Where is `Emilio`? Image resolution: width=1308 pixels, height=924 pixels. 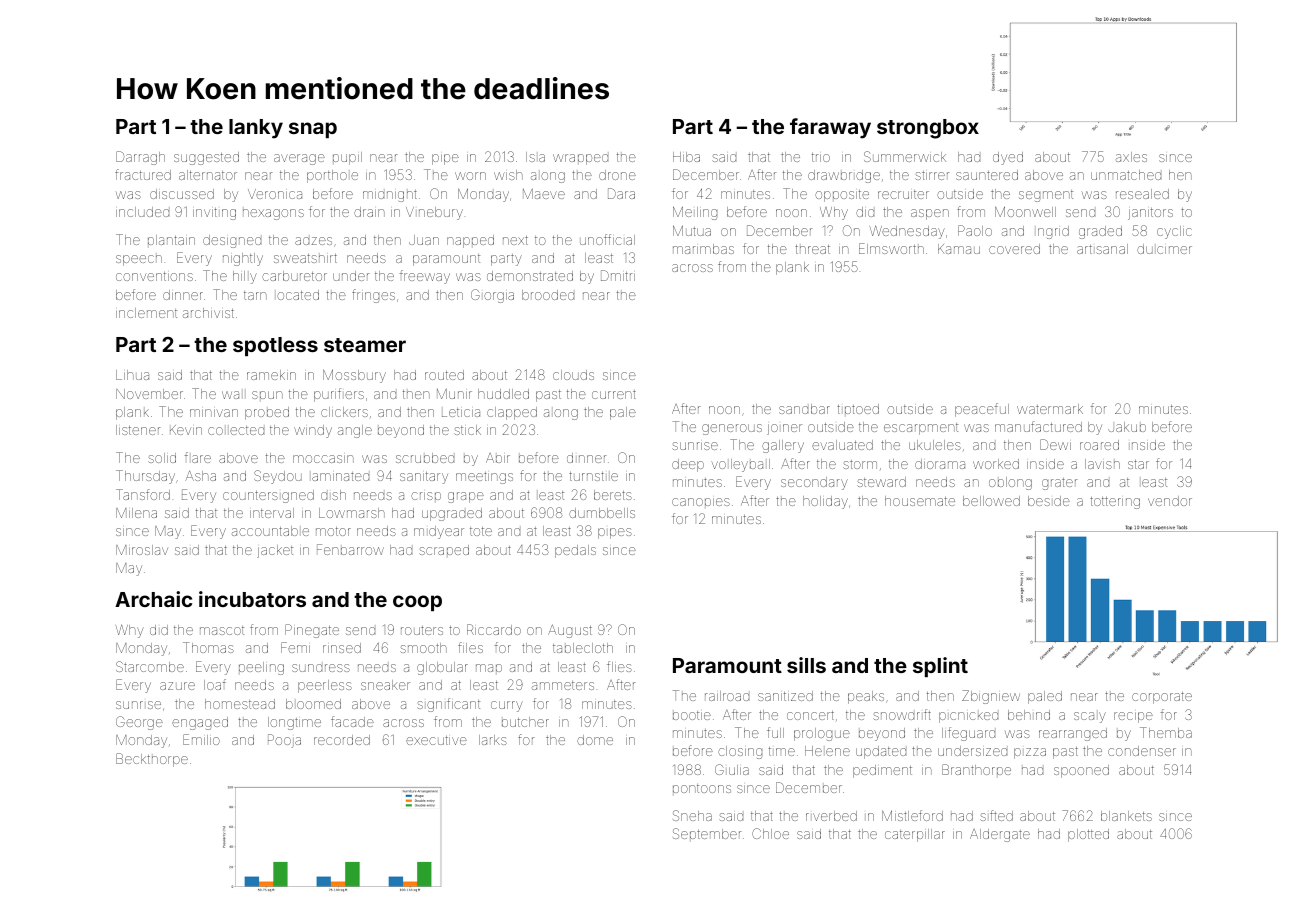 Emilio is located at coordinates (201, 739).
